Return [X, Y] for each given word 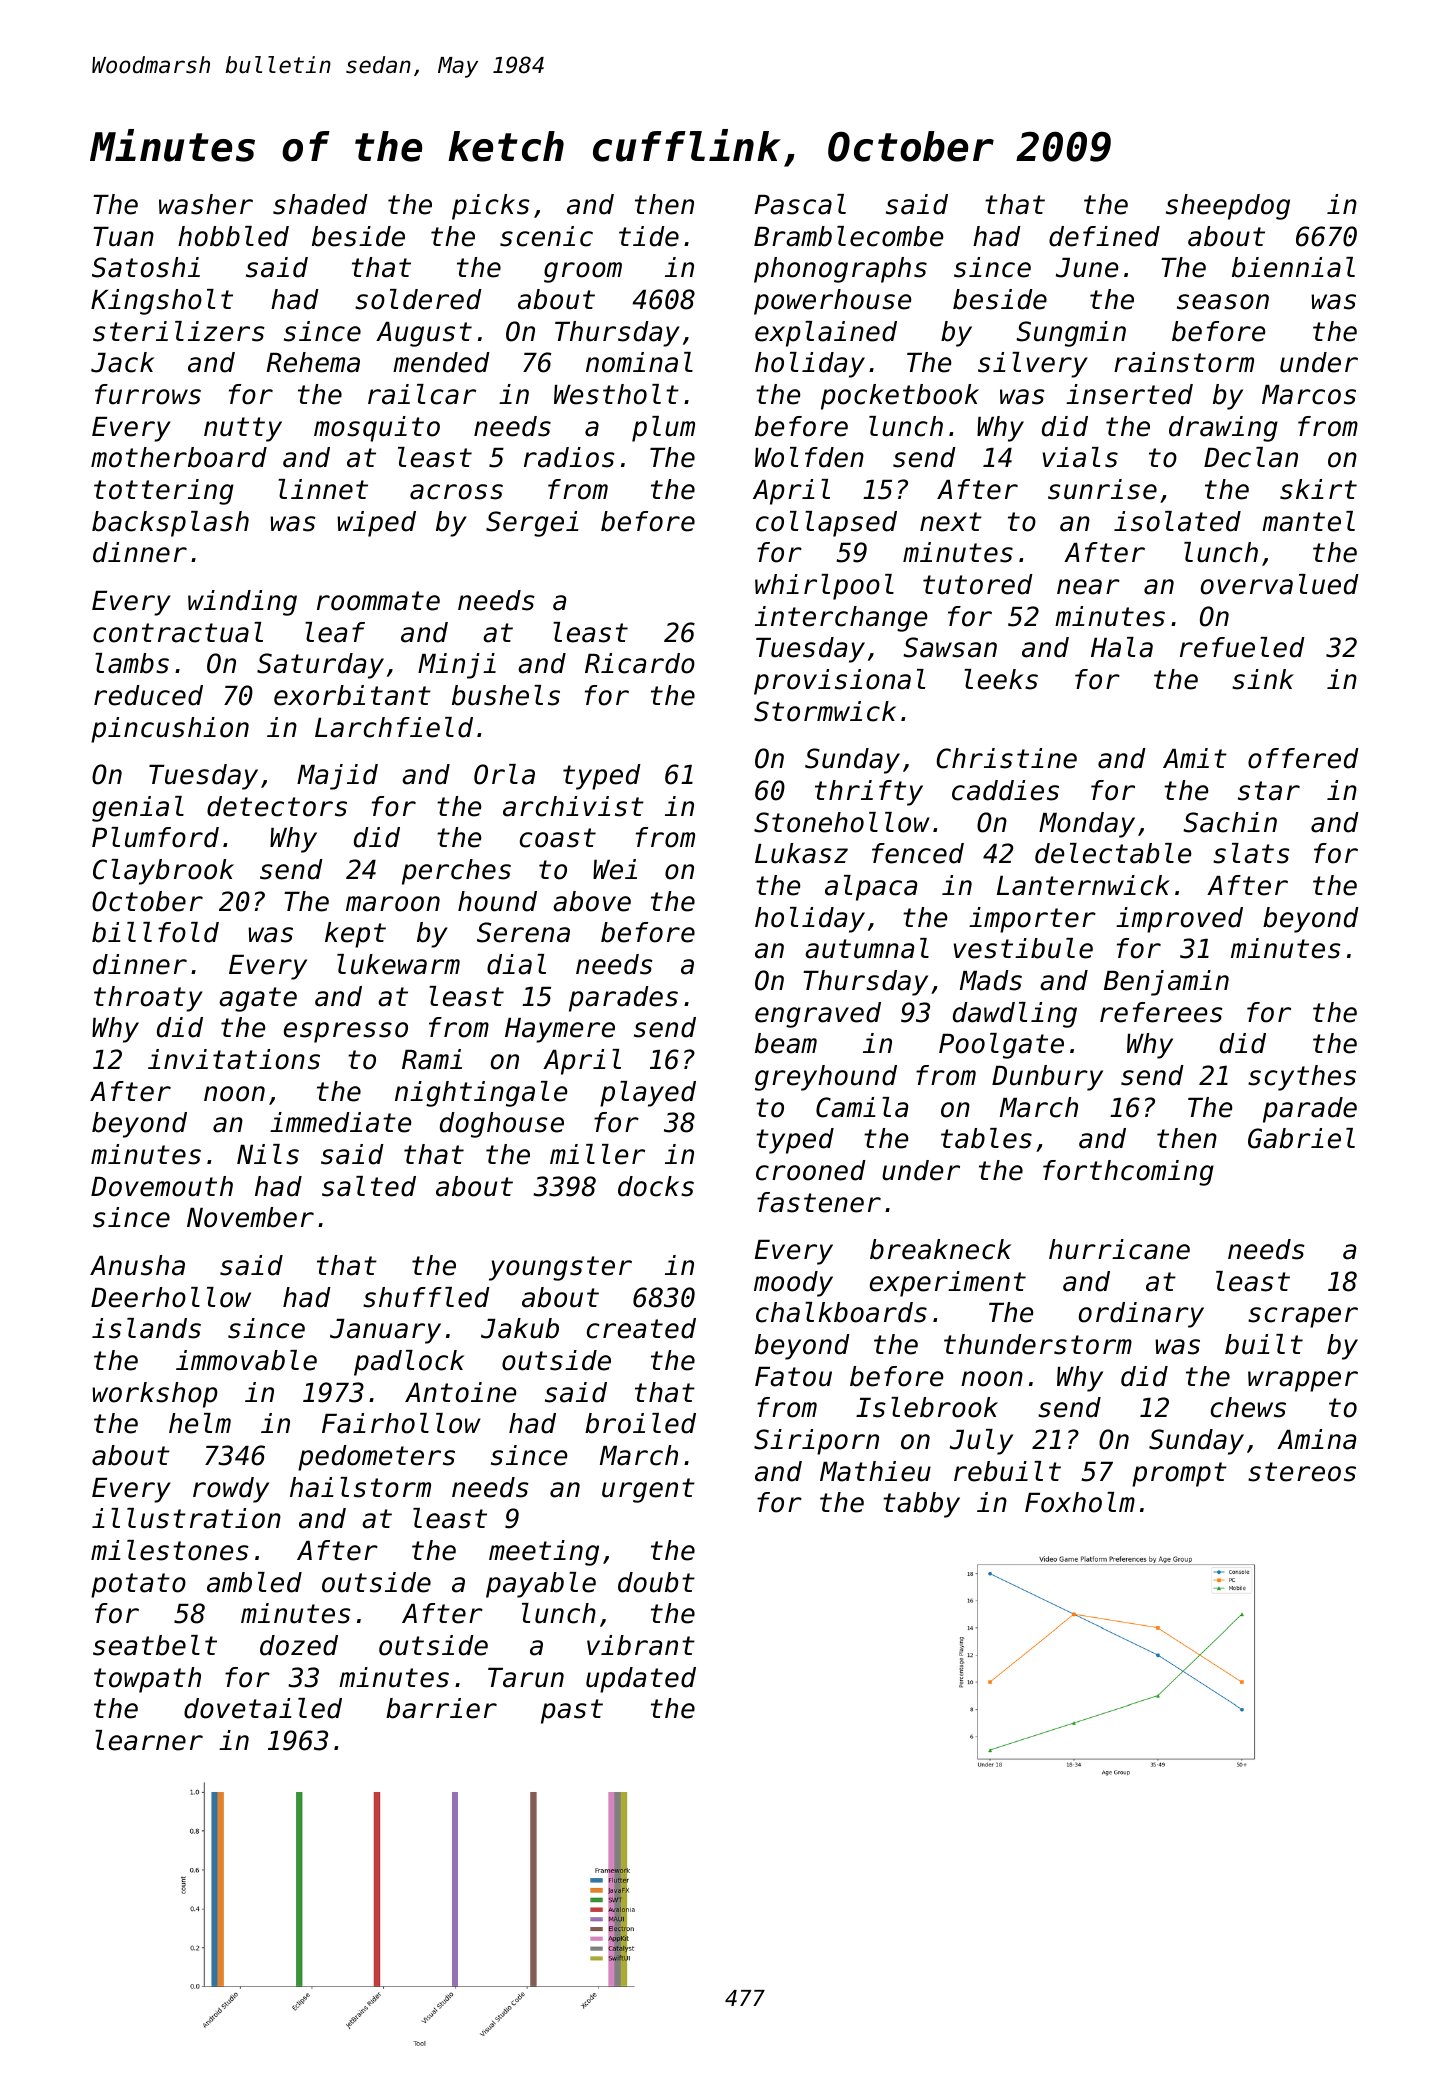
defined [1104, 236]
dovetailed [263, 1708]
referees [1161, 1012]
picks [491, 207]
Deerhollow [171, 1297]
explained [826, 334]
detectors [277, 806]
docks [656, 1186]
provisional [839, 682]
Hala [1122, 647]
